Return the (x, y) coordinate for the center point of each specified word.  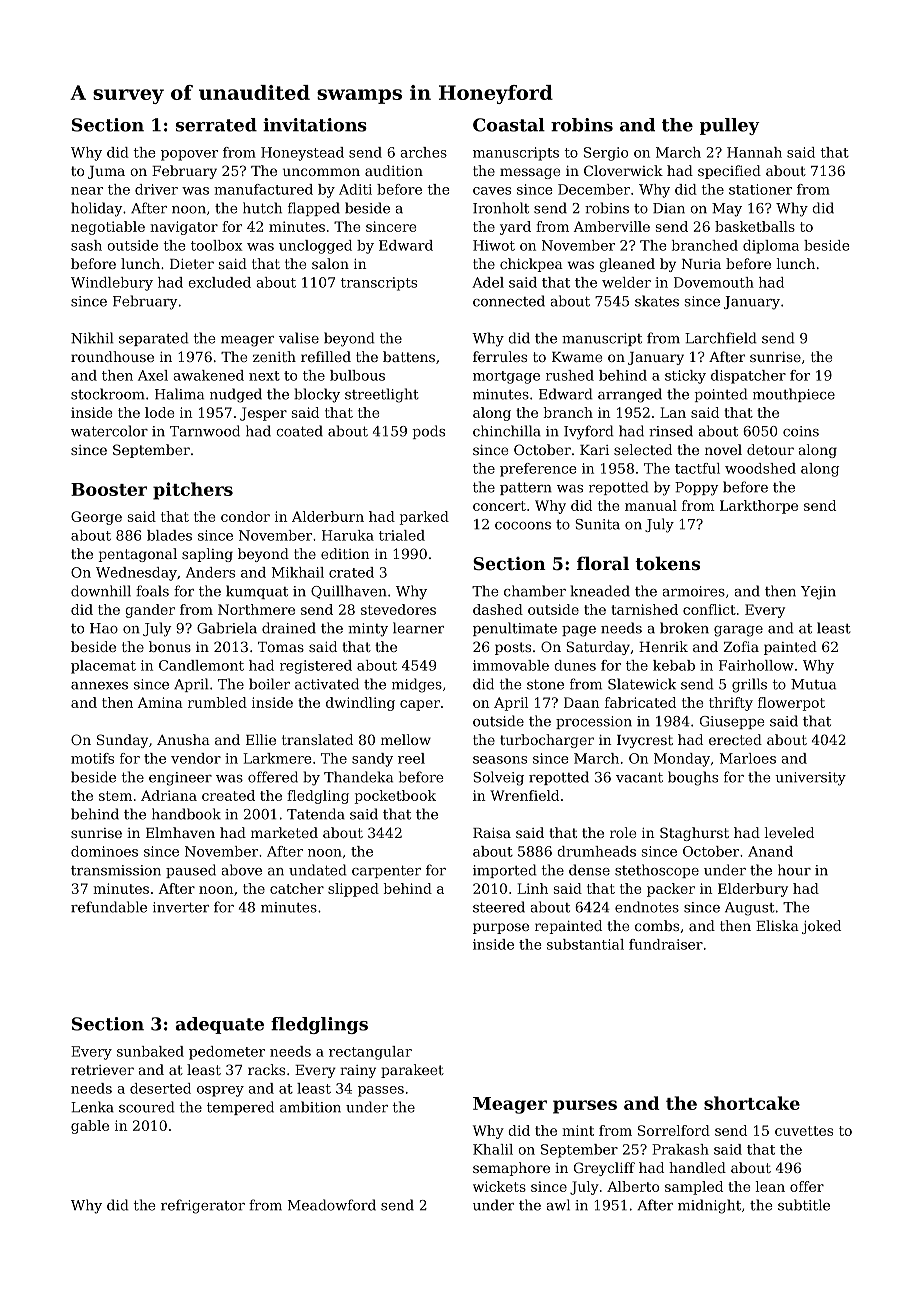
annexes (99, 686)
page (579, 631)
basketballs (755, 226)
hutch (262, 208)
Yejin (818, 593)
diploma (771, 247)
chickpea (531, 265)
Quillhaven (349, 592)
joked (821, 927)
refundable (109, 907)
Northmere (256, 609)
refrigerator (203, 1206)
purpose (501, 928)
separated (154, 339)
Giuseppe (732, 722)
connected (509, 301)
